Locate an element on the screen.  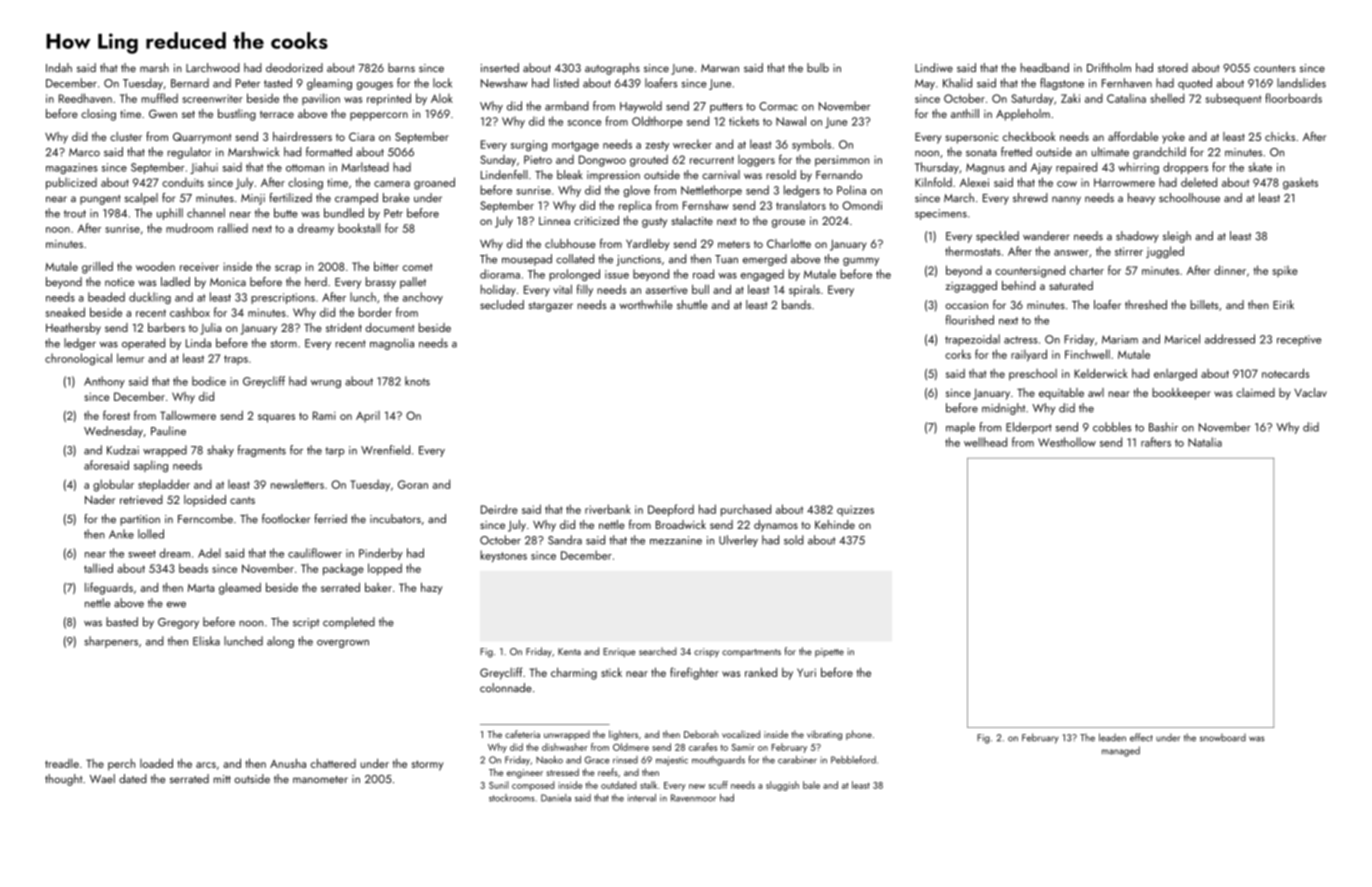
diorama is located at coordinates (500, 274).
